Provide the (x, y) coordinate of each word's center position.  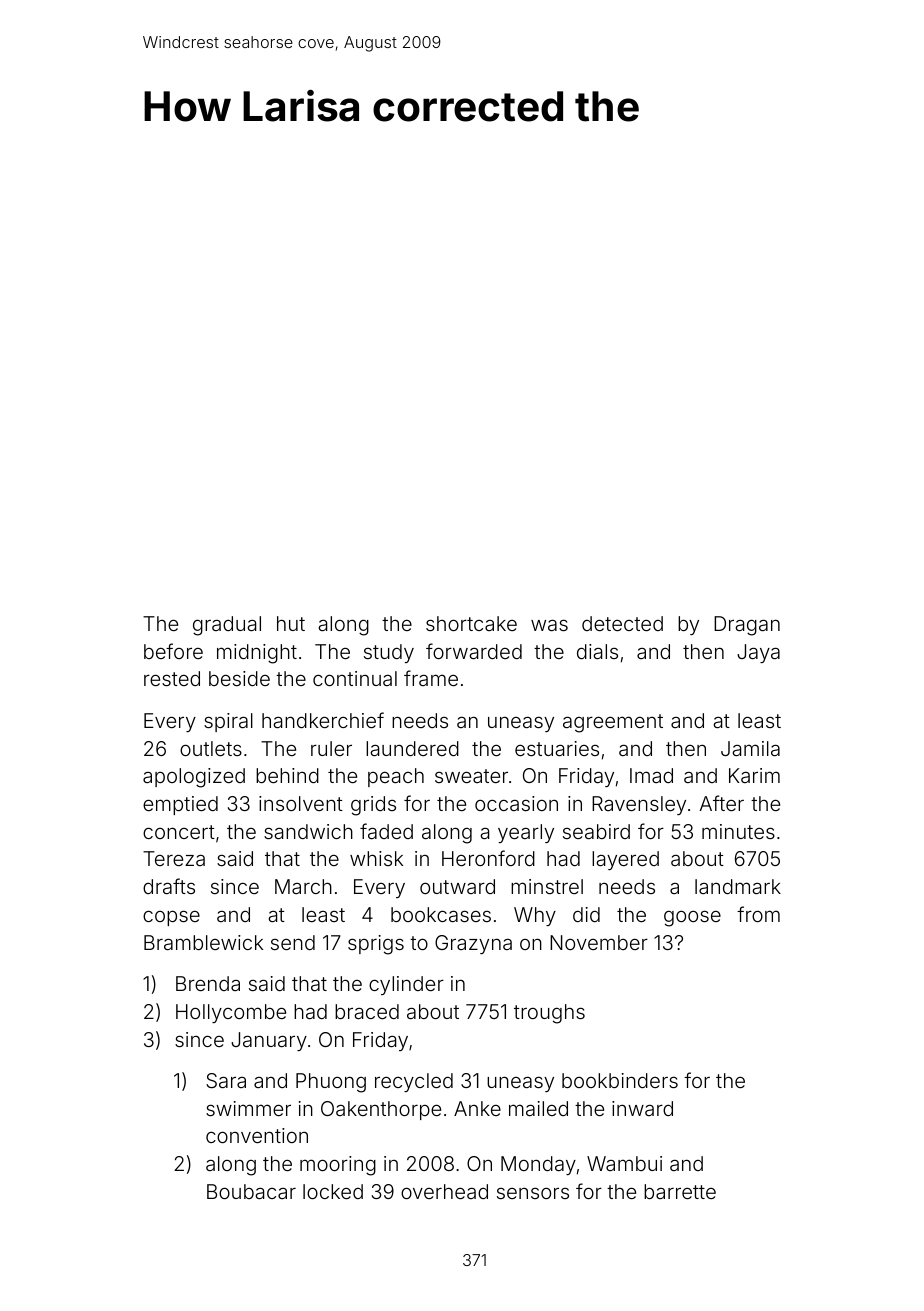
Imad (651, 775)
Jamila (750, 748)
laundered (412, 748)
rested (172, 678)
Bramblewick (203, 942)
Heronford (488, 858)
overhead (444, 1191)
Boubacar (251, 1191)
